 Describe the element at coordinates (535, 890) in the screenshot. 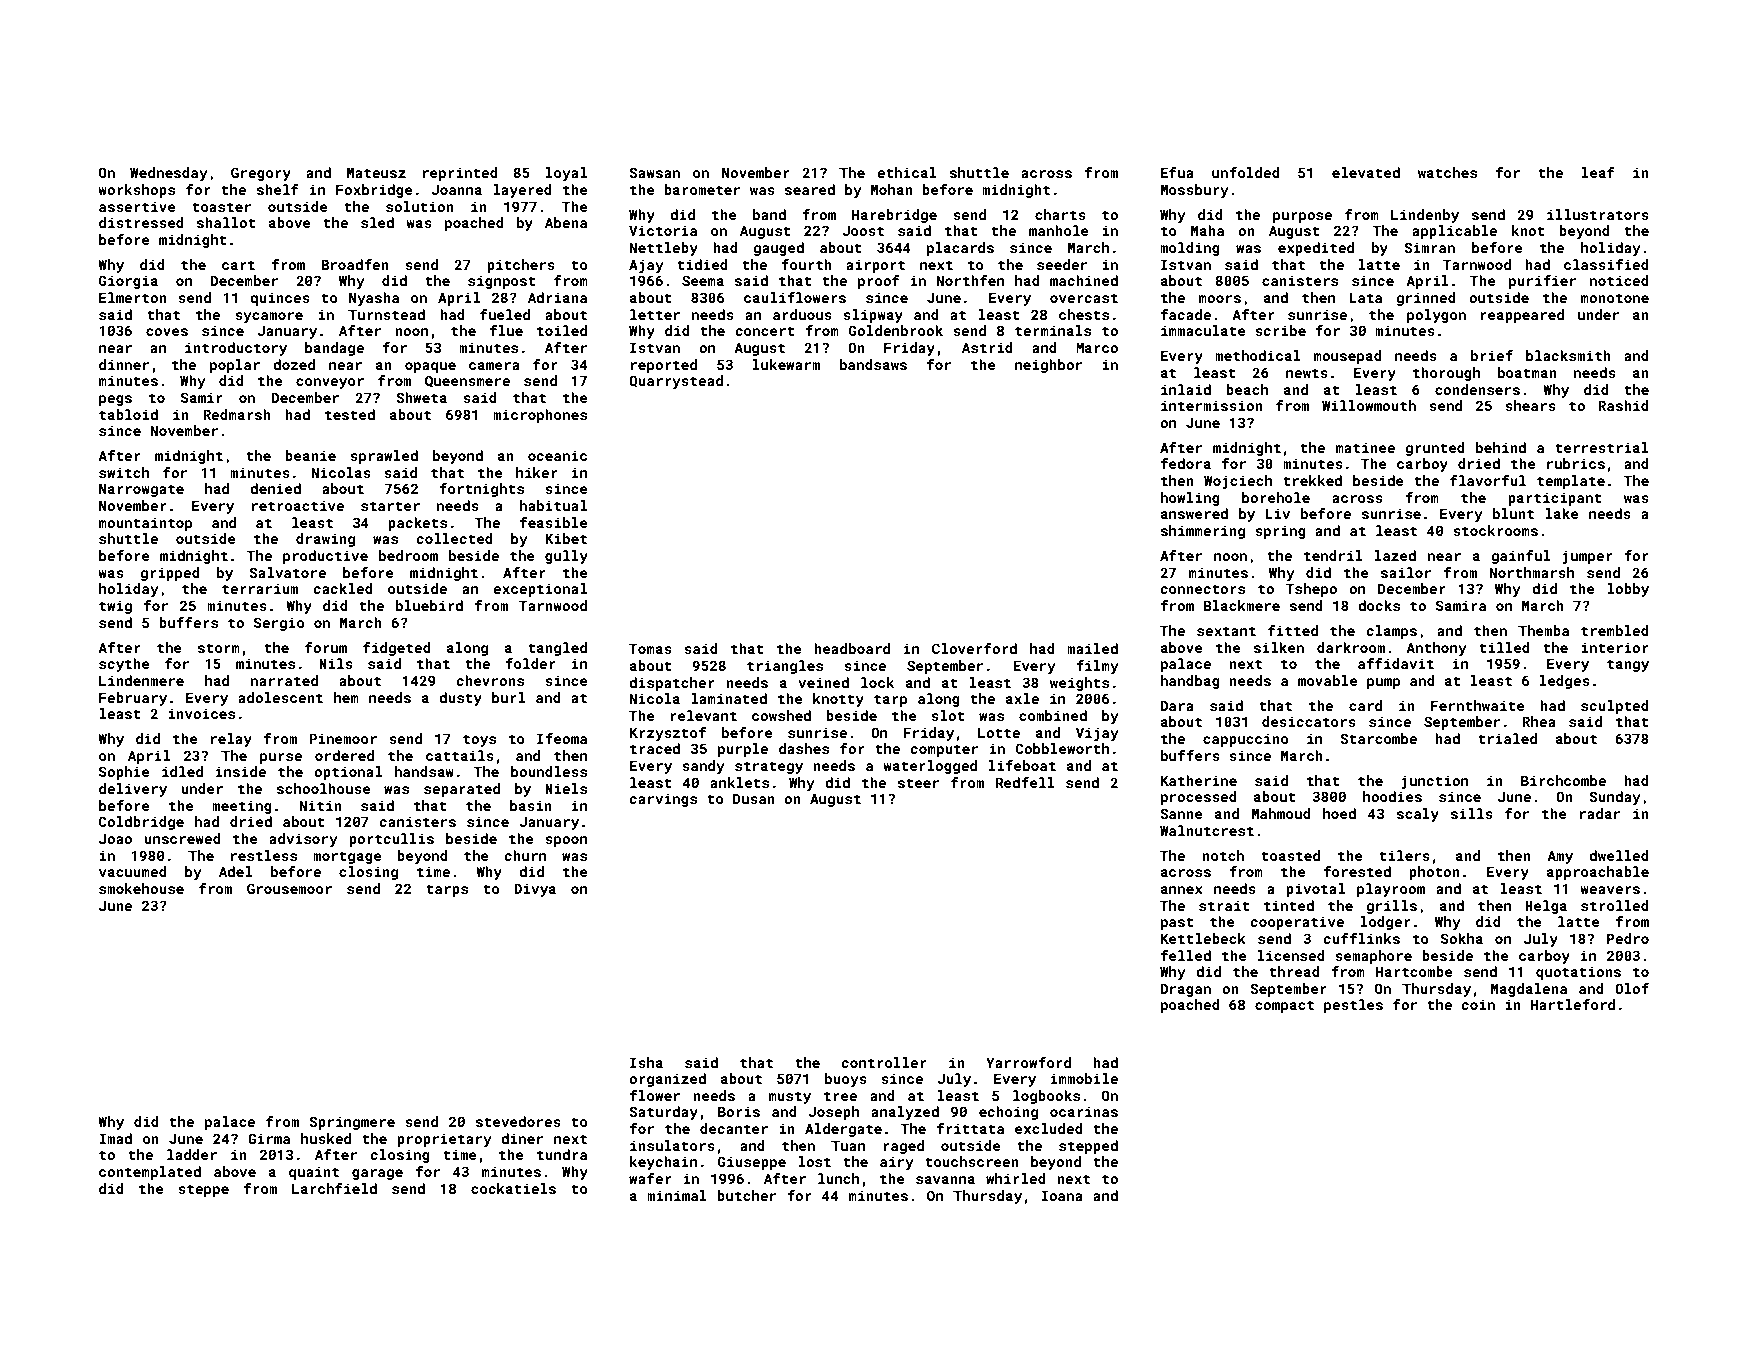

I see `Divya` at that location.
